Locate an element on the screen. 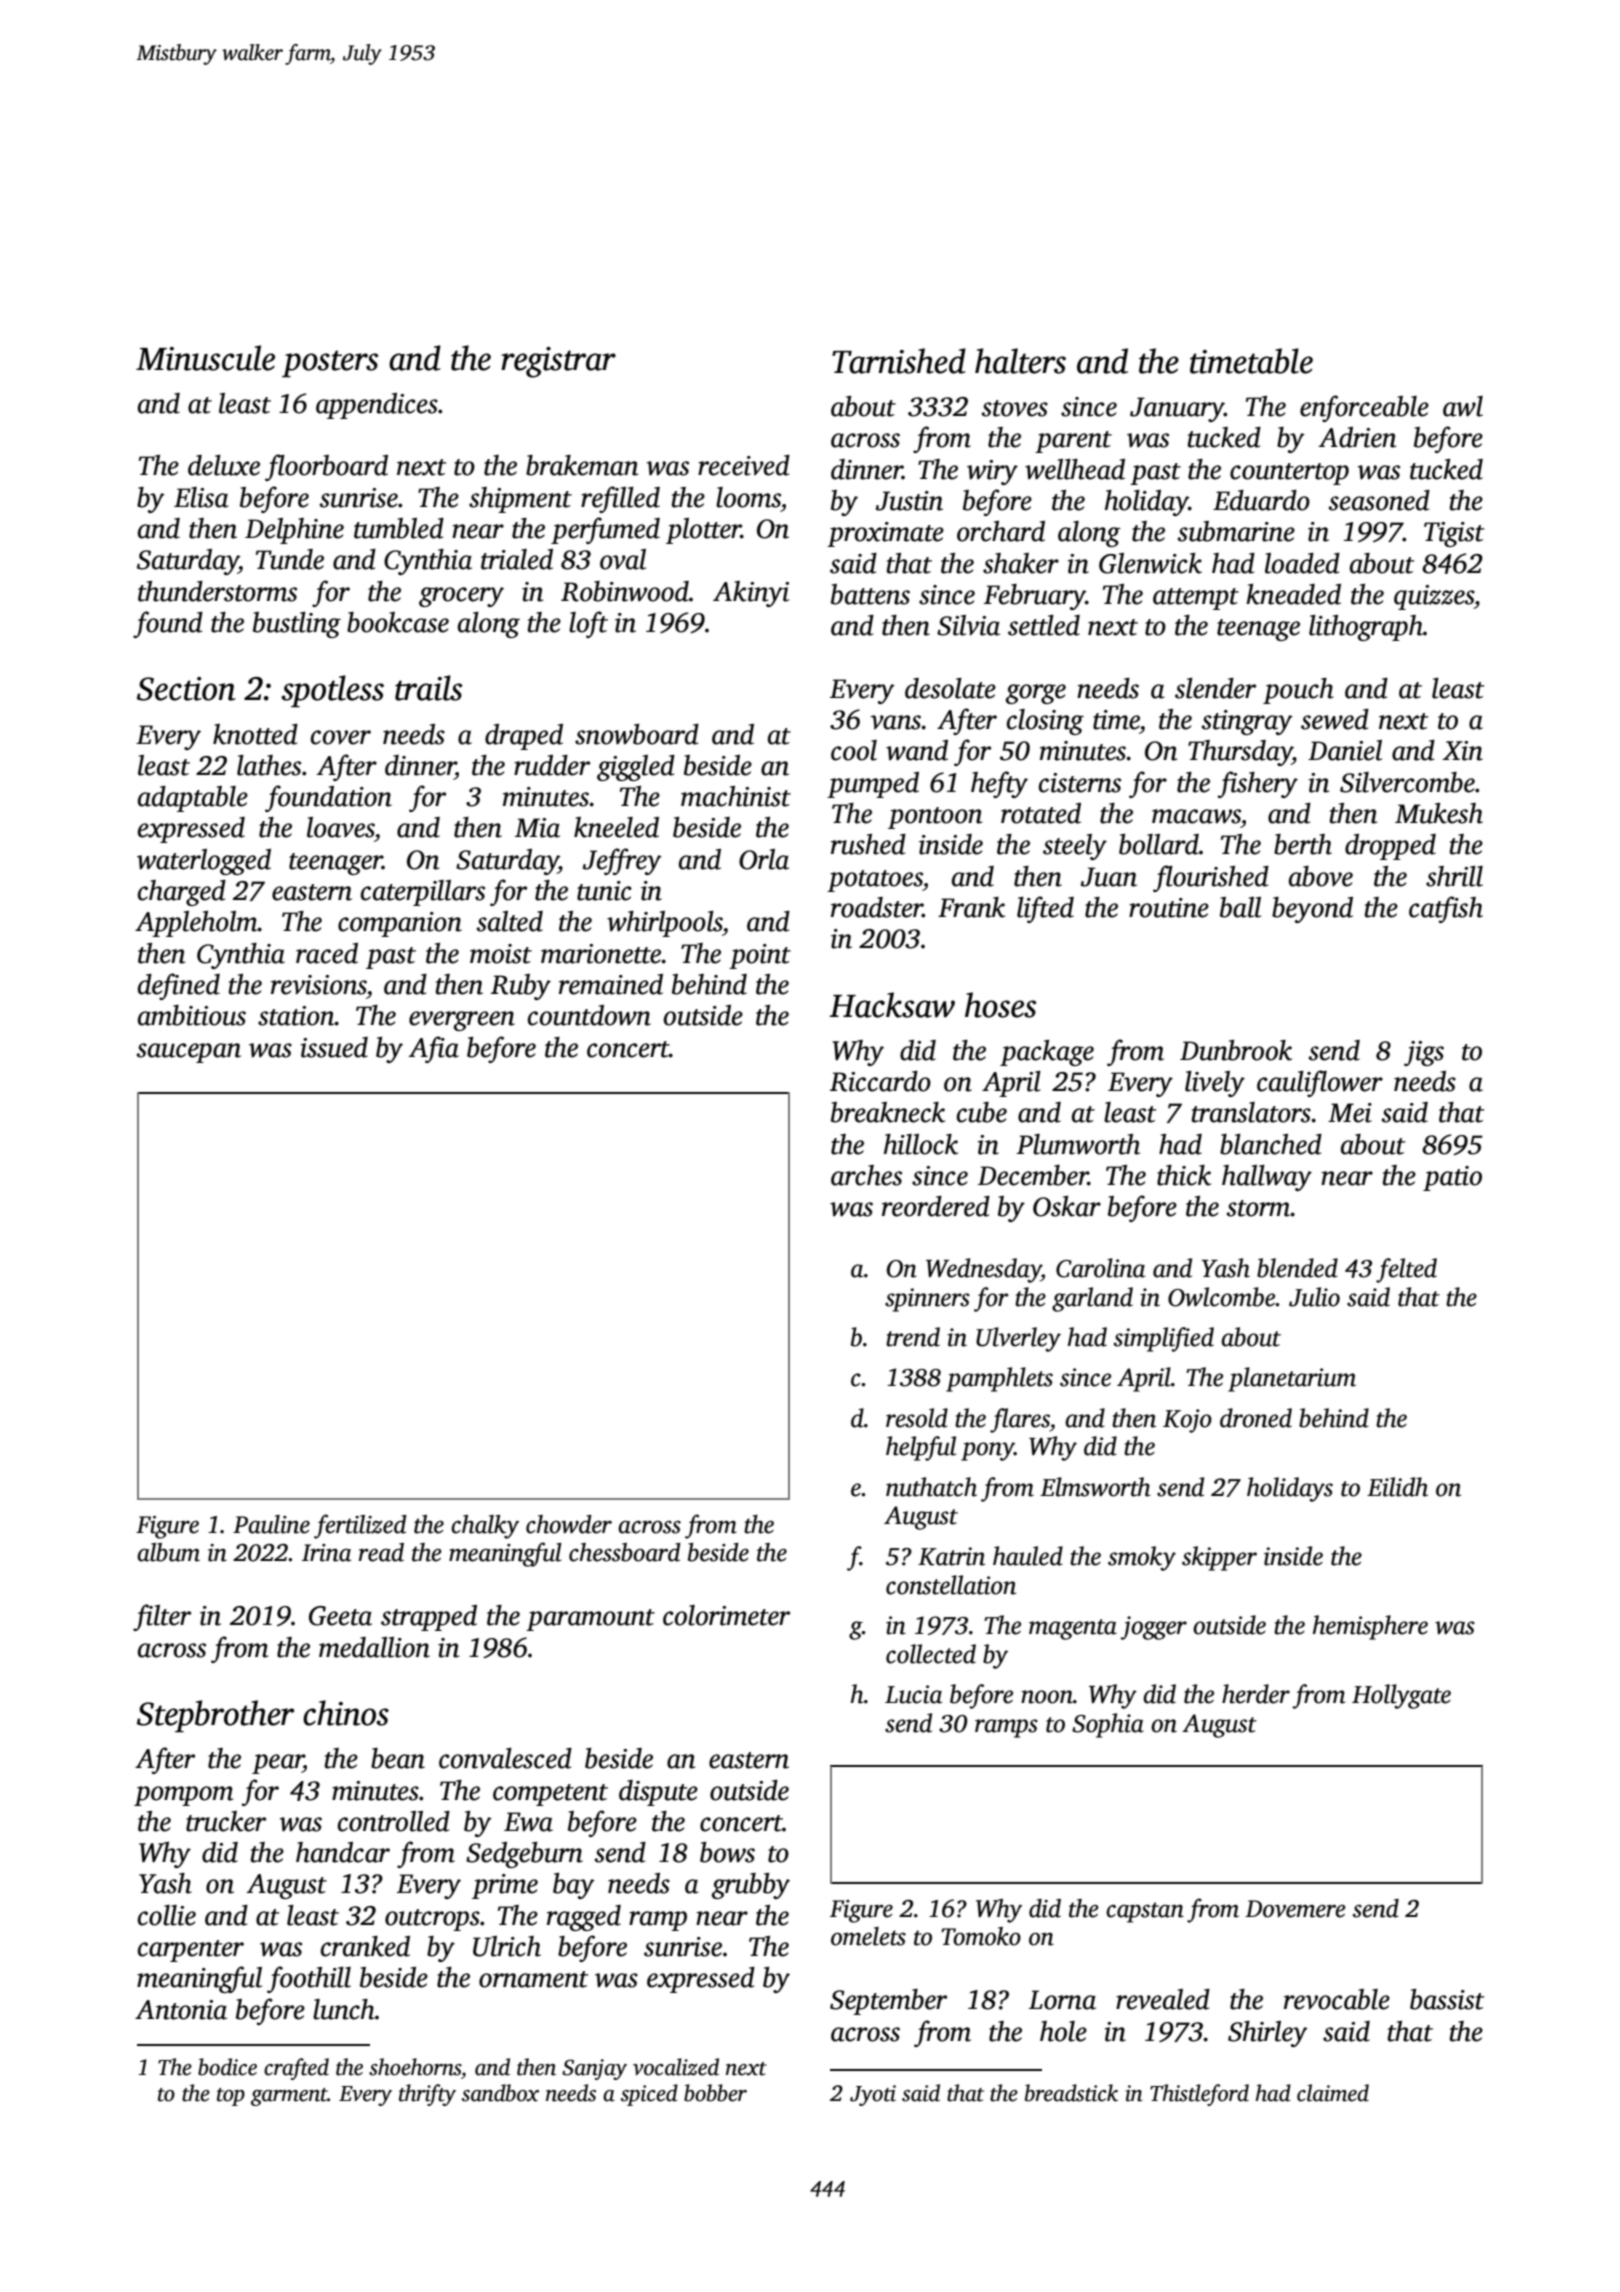 Image resolution: width=1620 pixels, height=2292 pixels. fertilized is located at coordinates (360, 1526).
